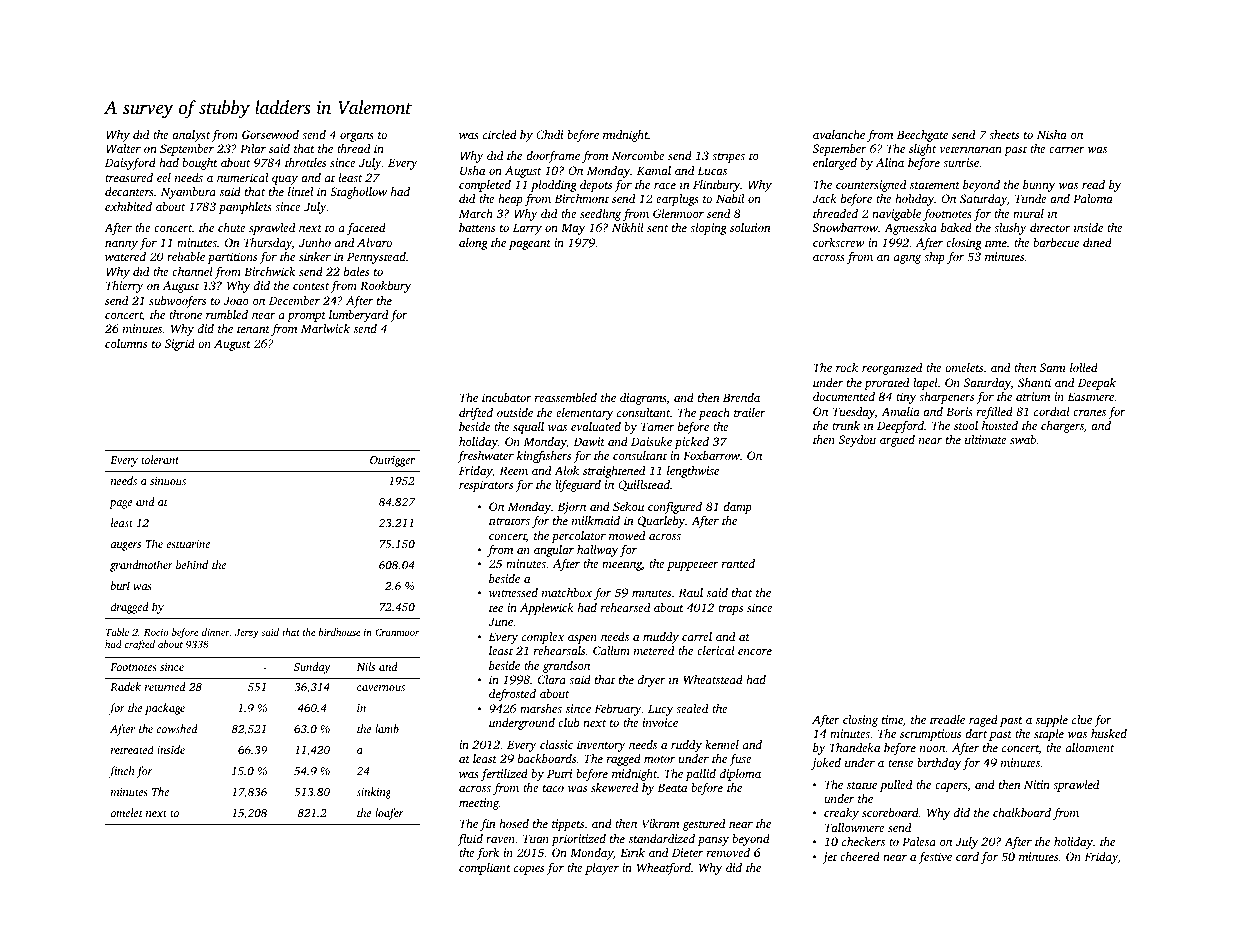 This screenshot has height=952, width=1233. Describe the element at coordinates (247, 634) in the screenshot. I see `Jerzy` at that location.
